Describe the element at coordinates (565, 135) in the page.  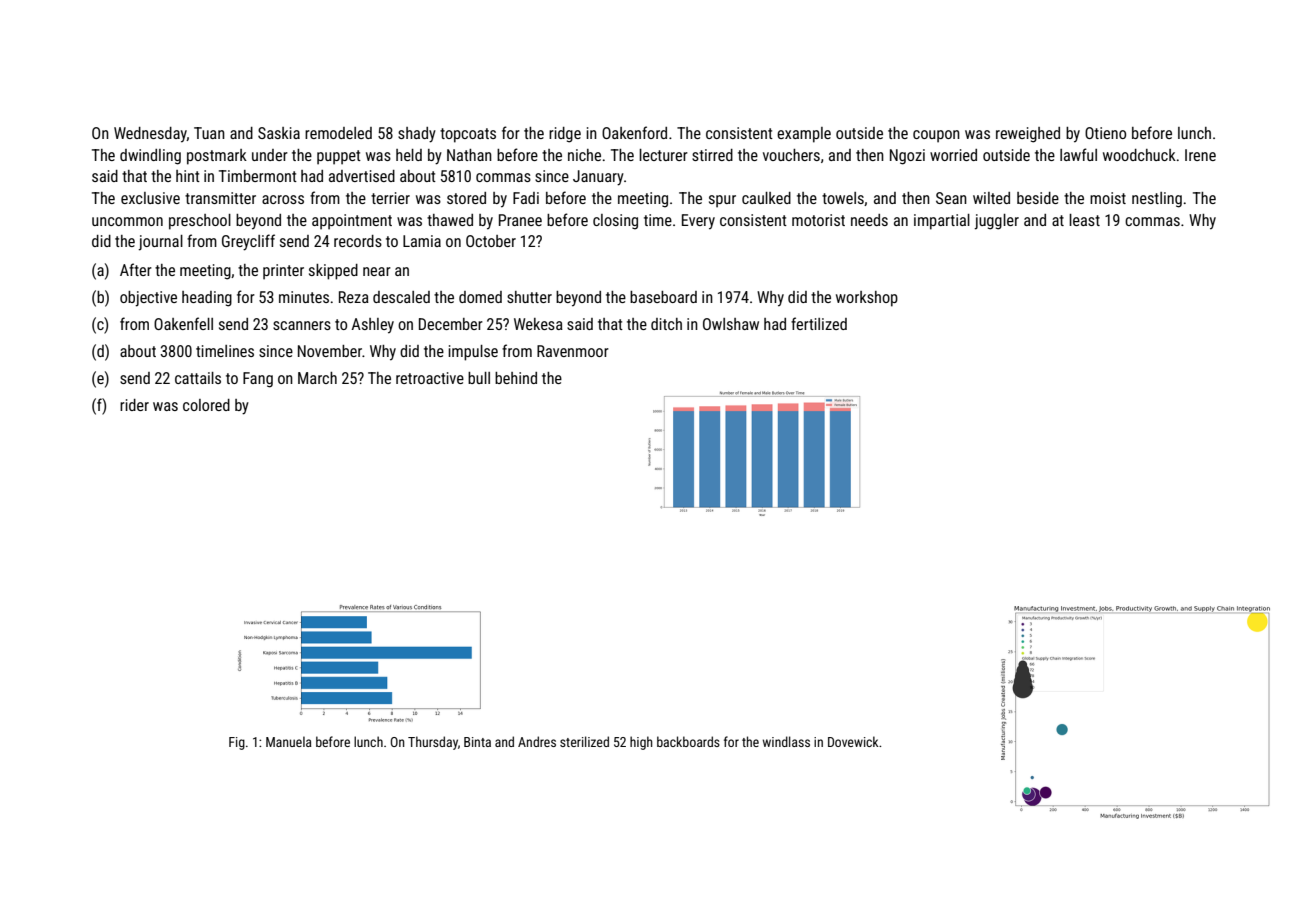
I see `ridge` at that location.
